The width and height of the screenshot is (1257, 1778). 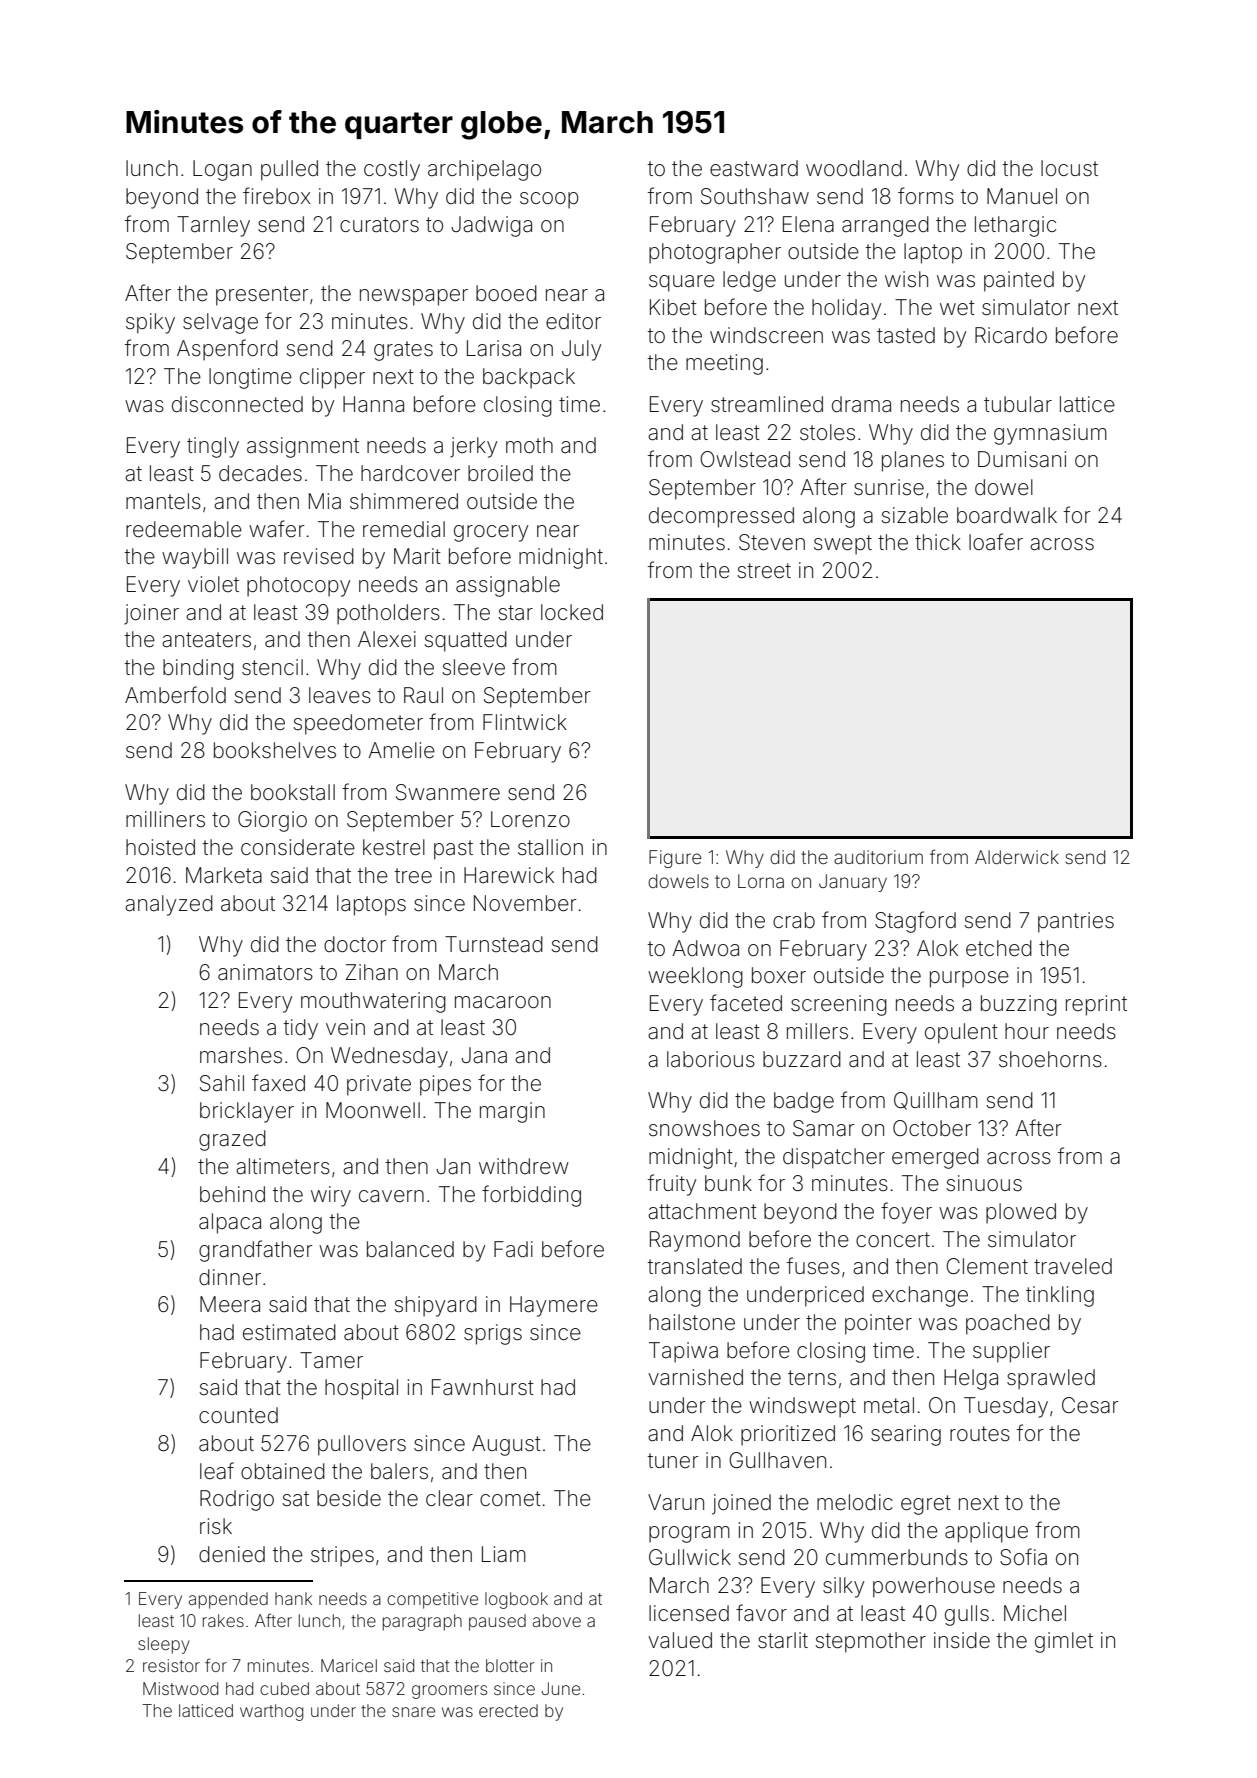 What do you see at coordinates (530, 819) in the screenshot?
I see `Lorenzo` at bounding box center [530, 819].
